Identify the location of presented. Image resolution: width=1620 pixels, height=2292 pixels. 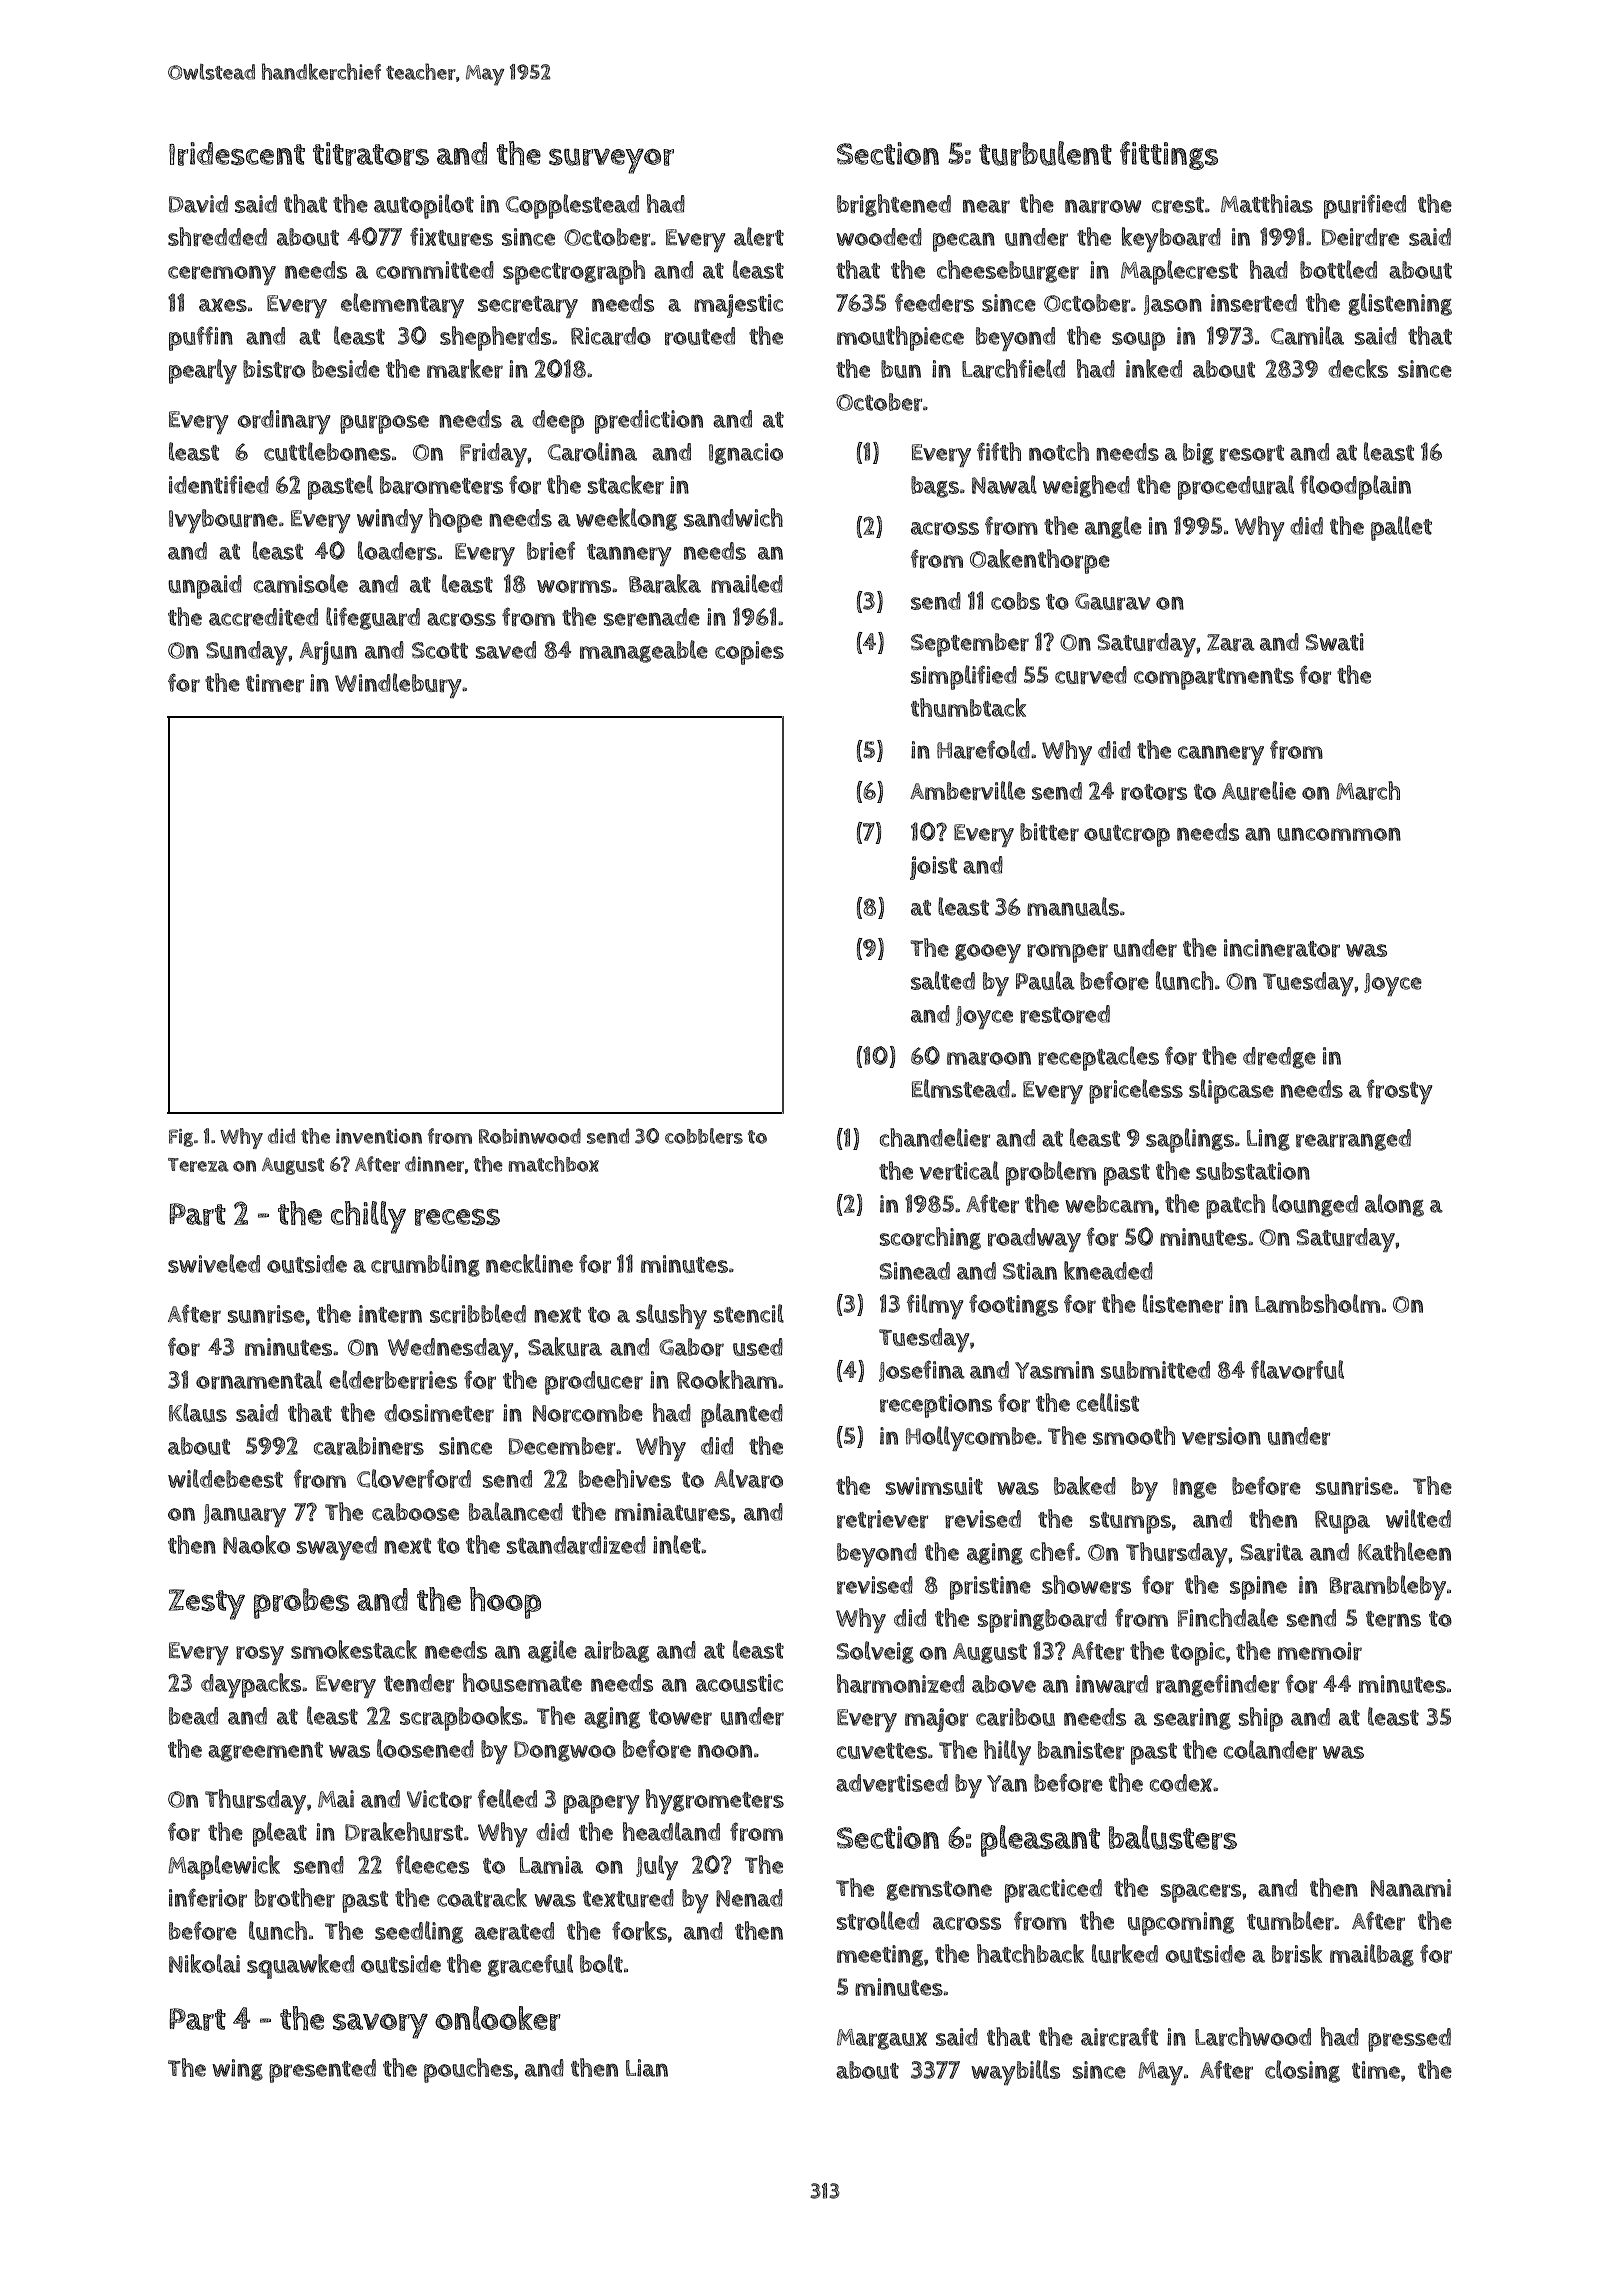
(322, 2071).
